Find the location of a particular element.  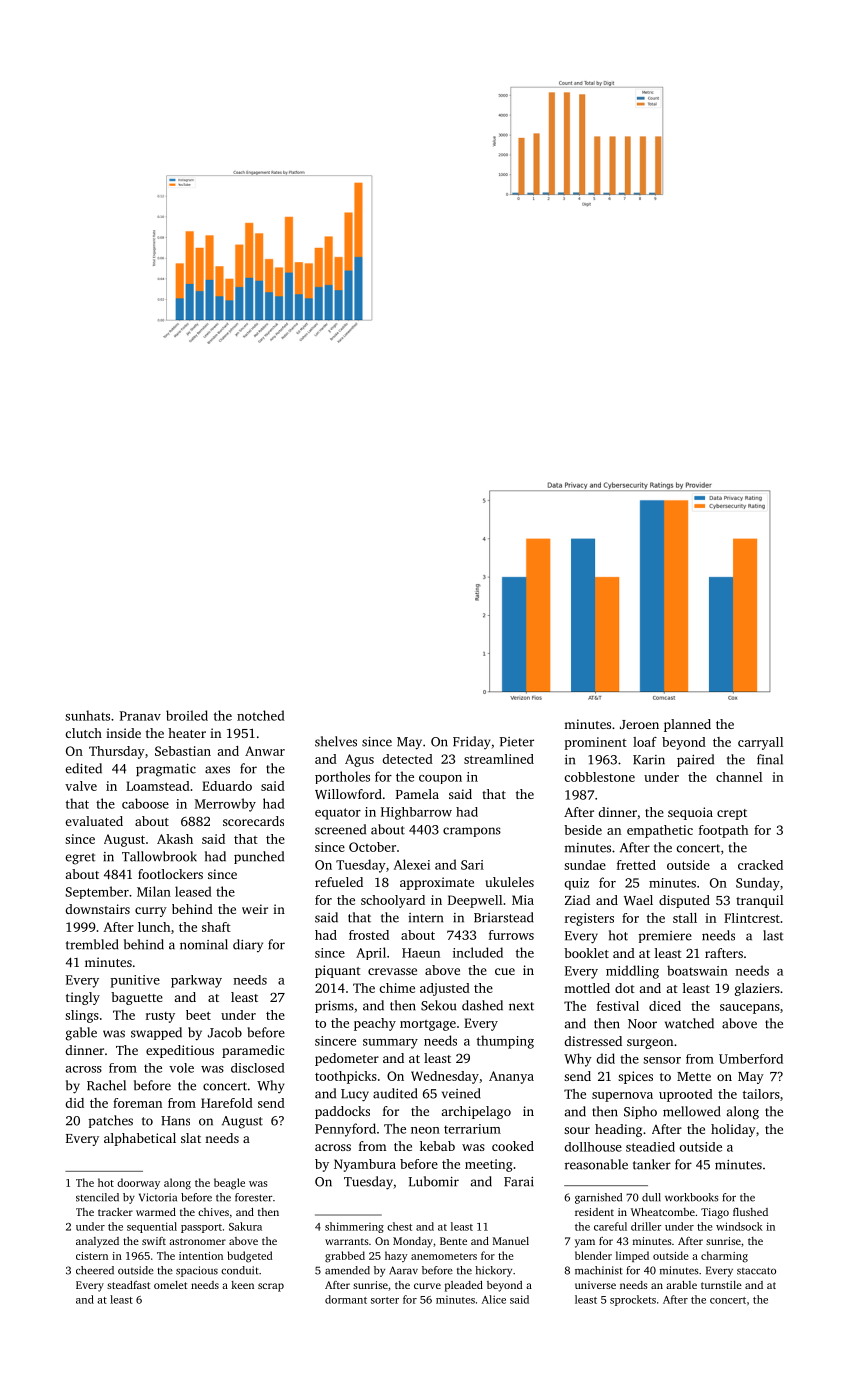

notched is located at coordinates (261, 715).
